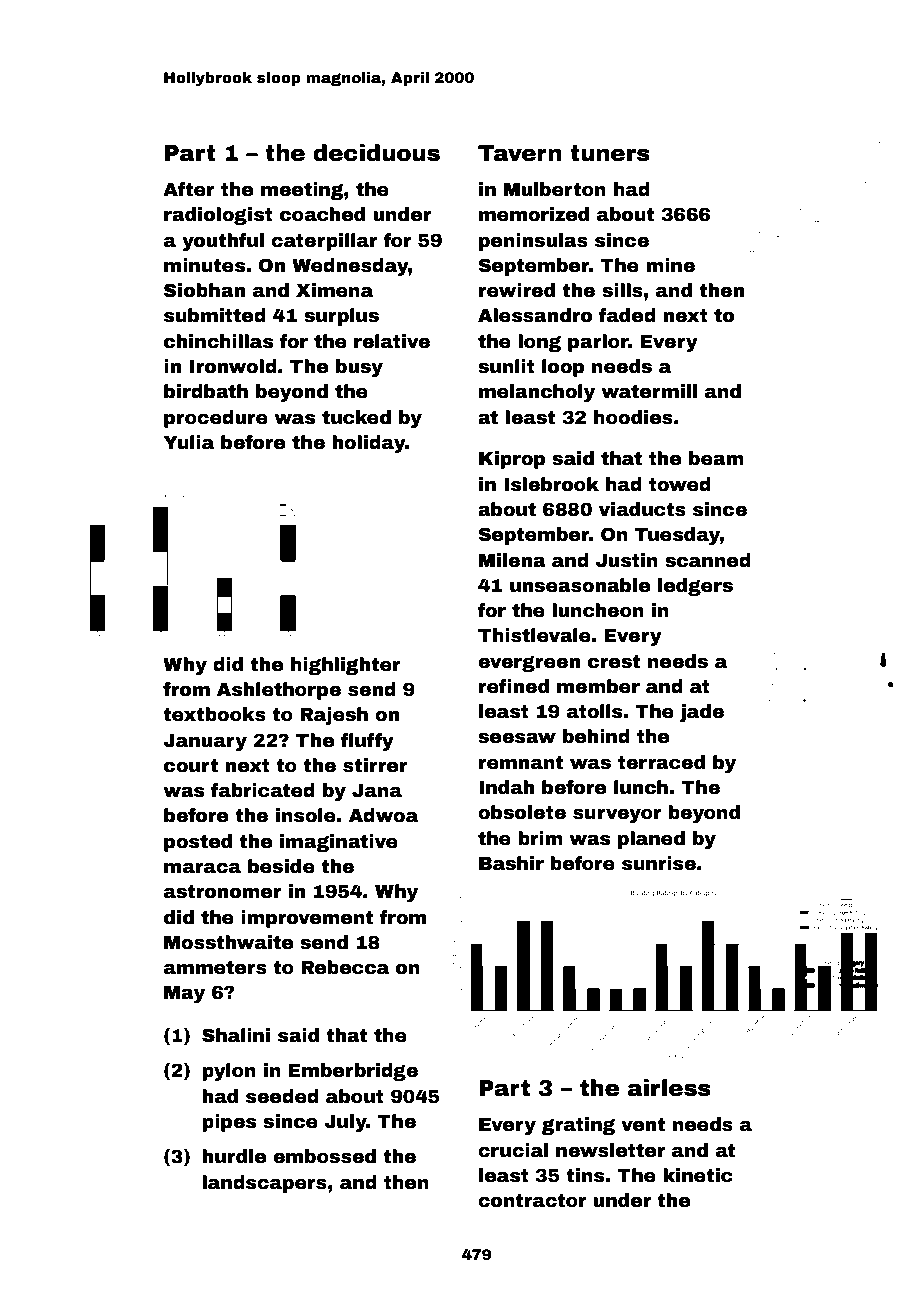 The image size is (924, 1311). What do you see at coordinates (302, 191) in the image?
I see `meeting` at bounding box center [302, 191].
